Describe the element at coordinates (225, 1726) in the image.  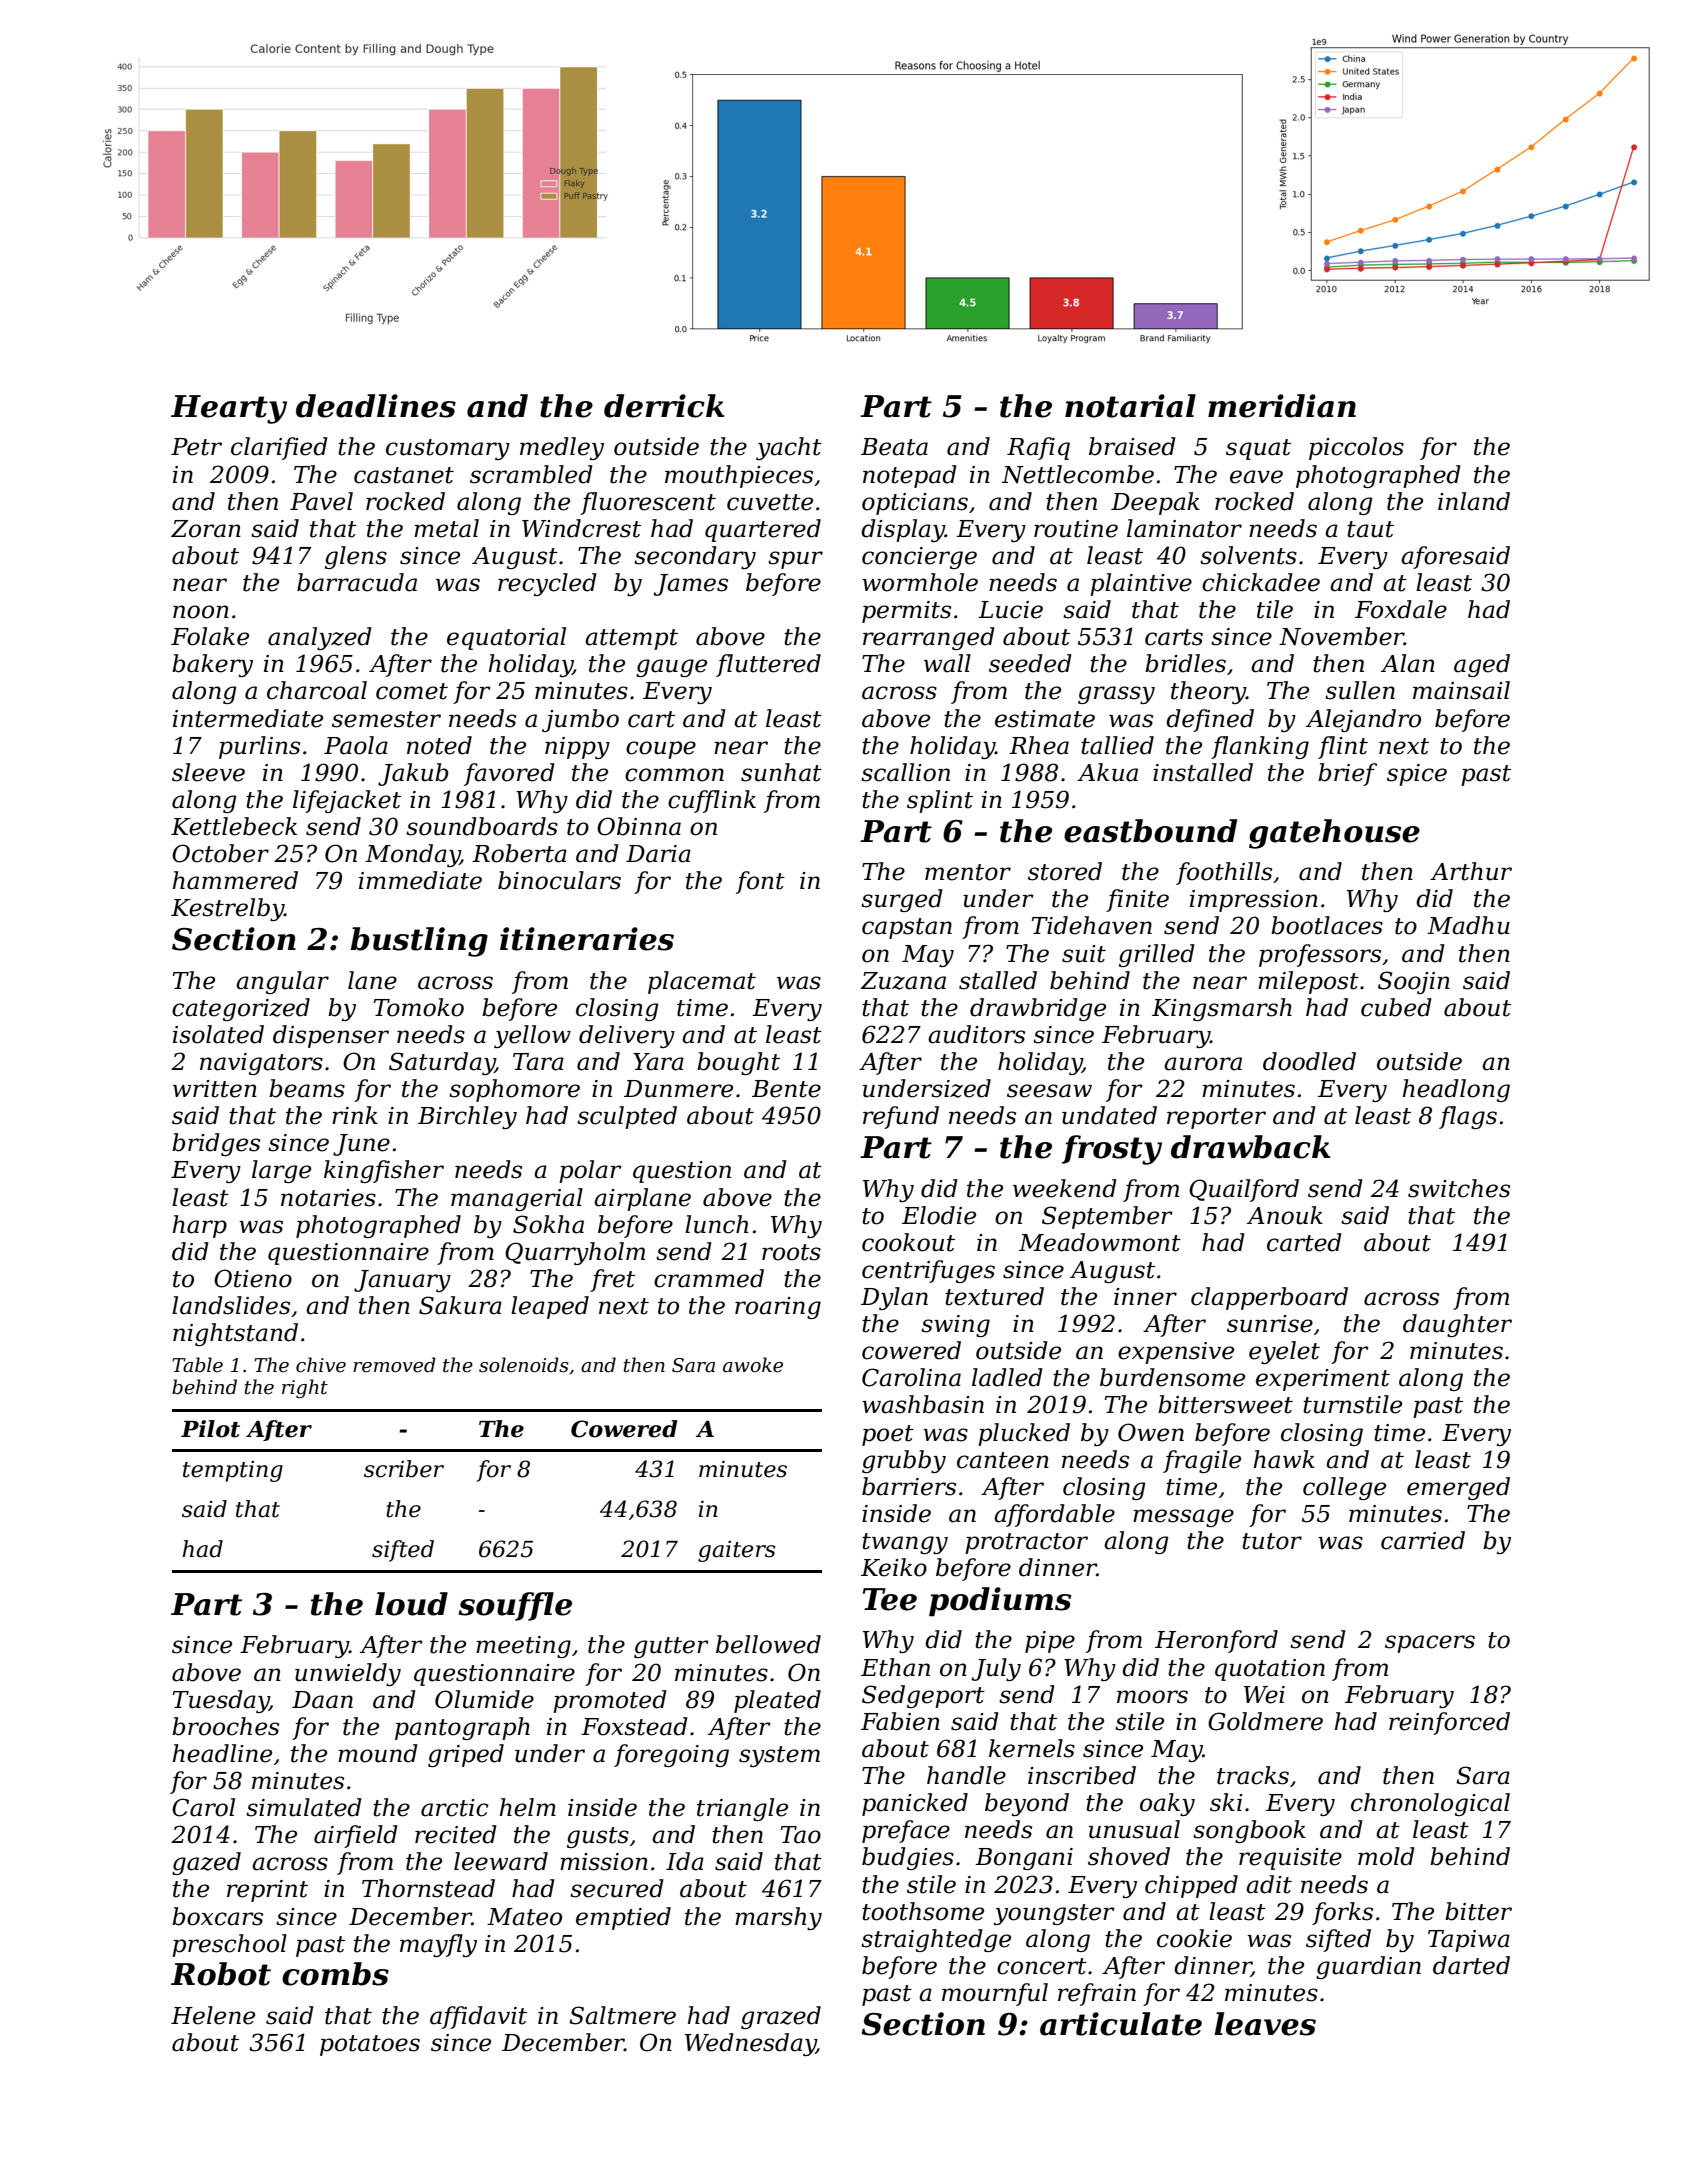
I see `brooches` at that location.
